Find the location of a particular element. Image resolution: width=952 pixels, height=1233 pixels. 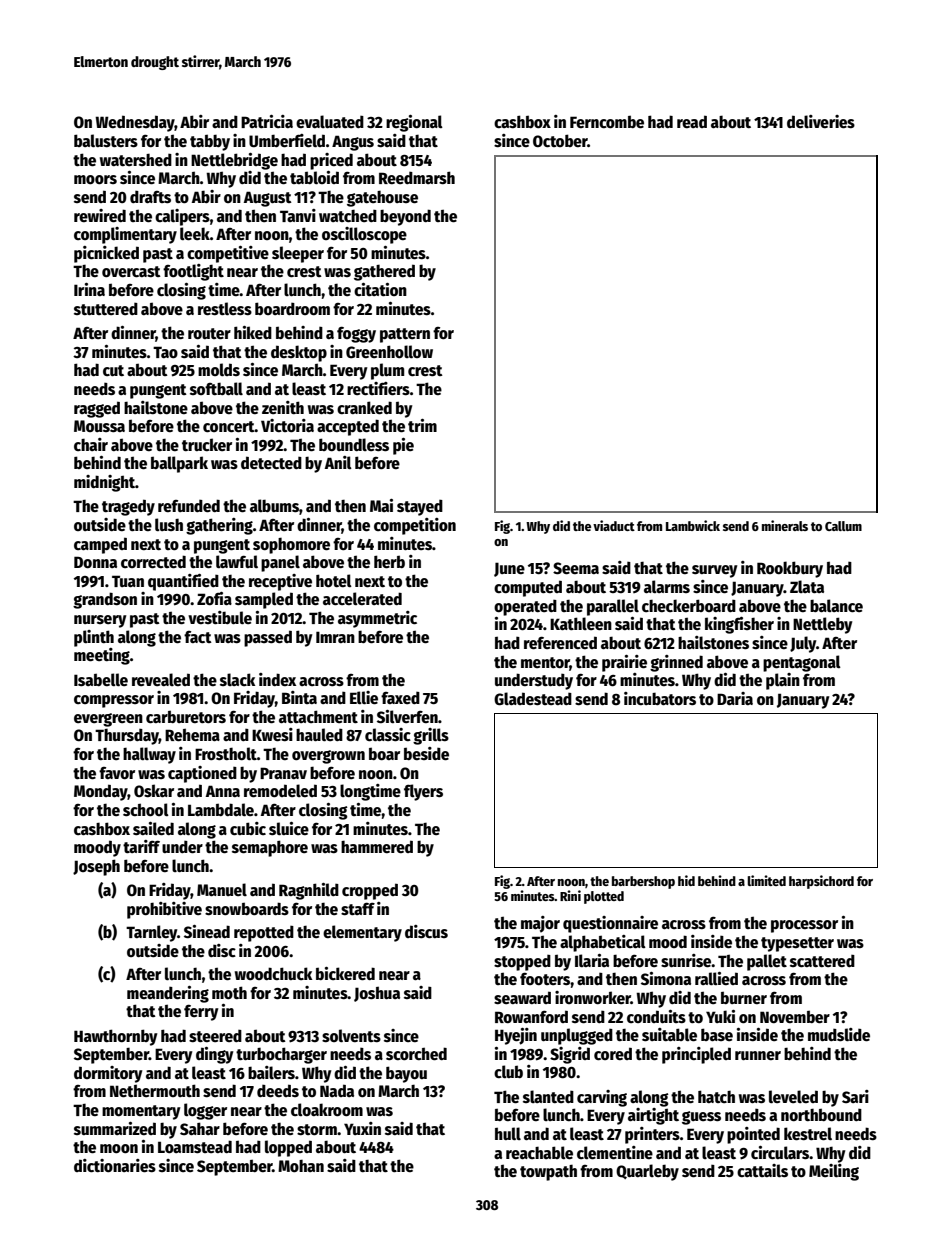

albums is located at coordinates (274, 506).
